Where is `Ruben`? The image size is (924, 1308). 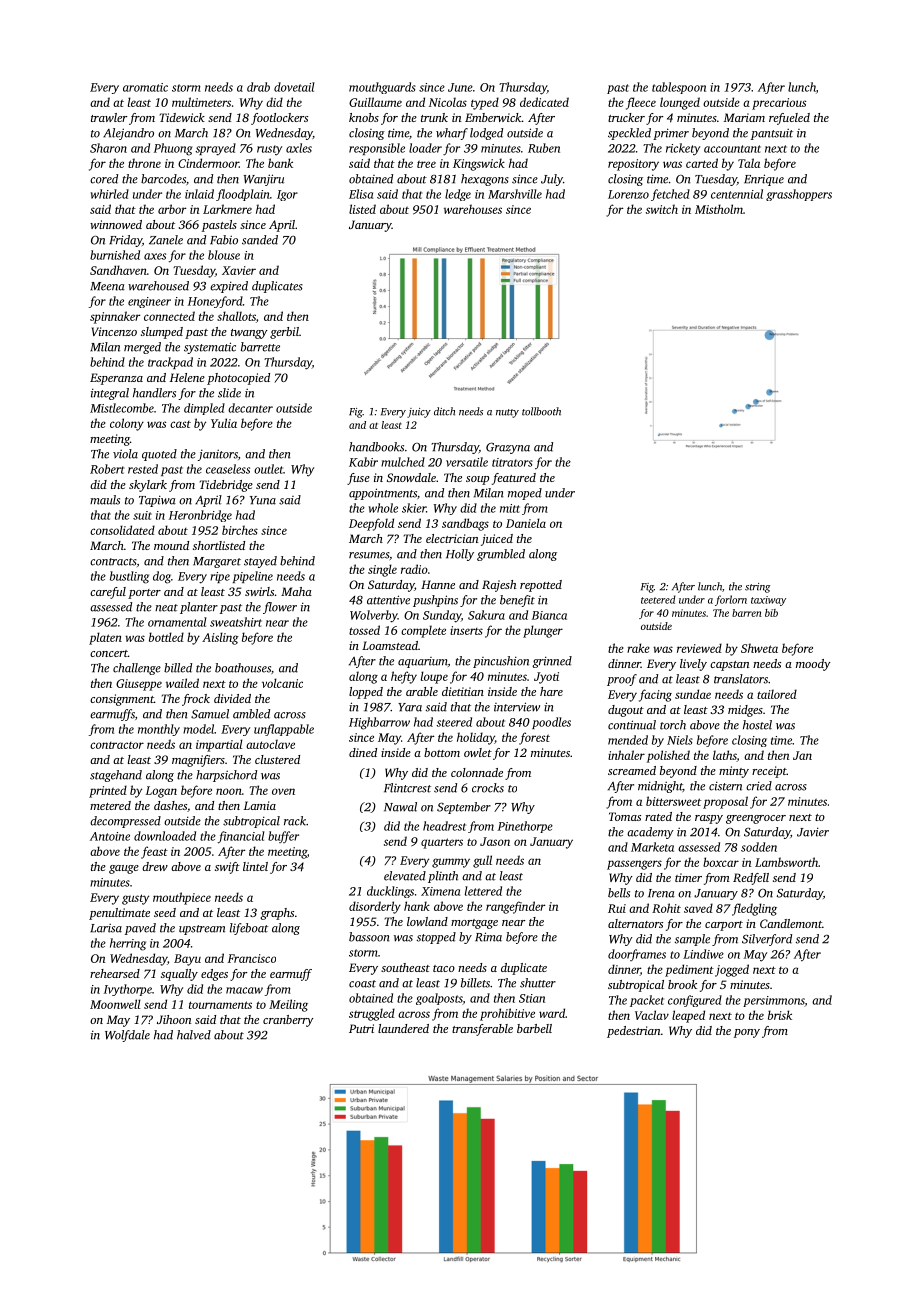 Ruben is located at coordinates (544, 148).
